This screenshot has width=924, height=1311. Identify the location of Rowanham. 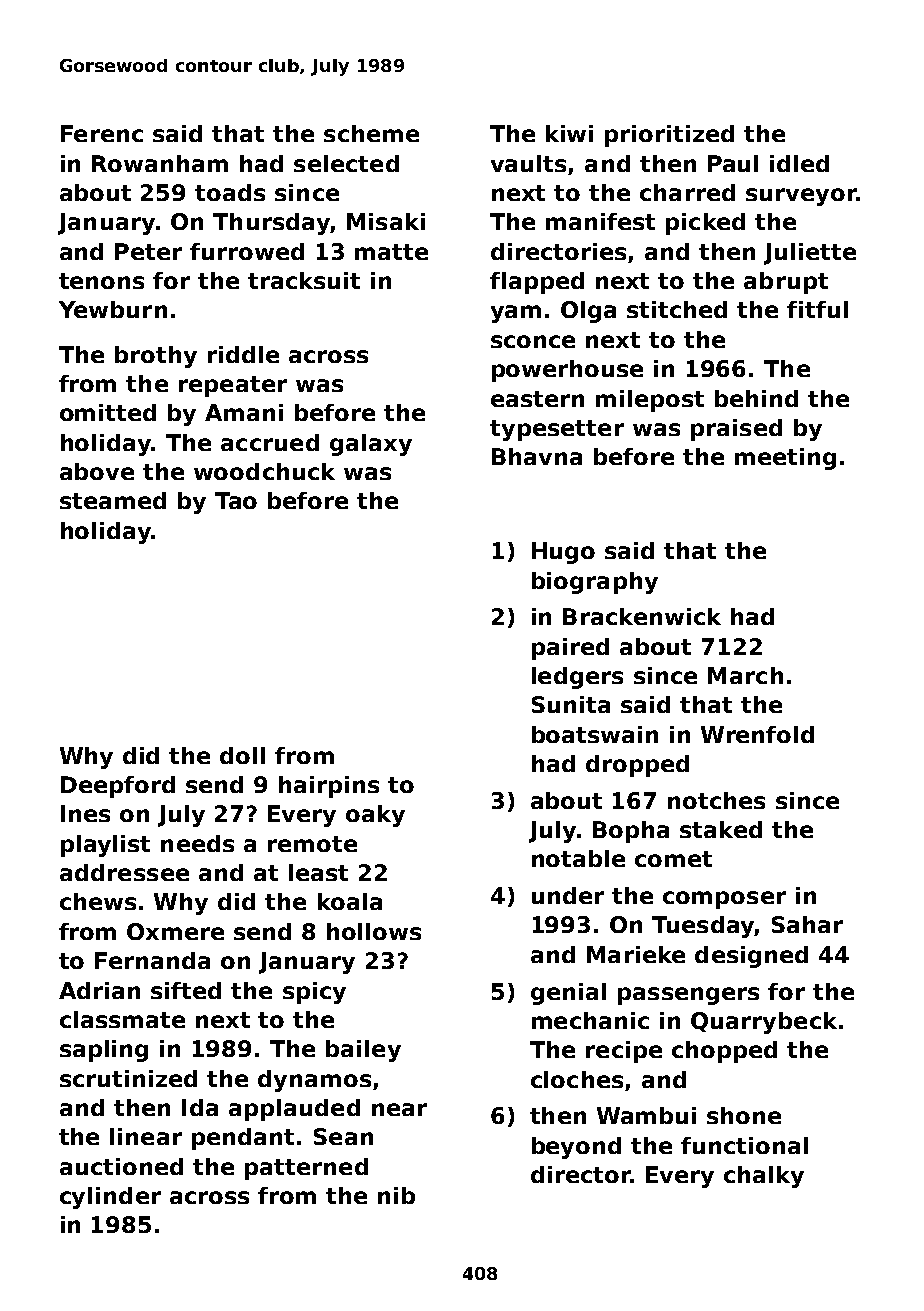
(160, 163).
